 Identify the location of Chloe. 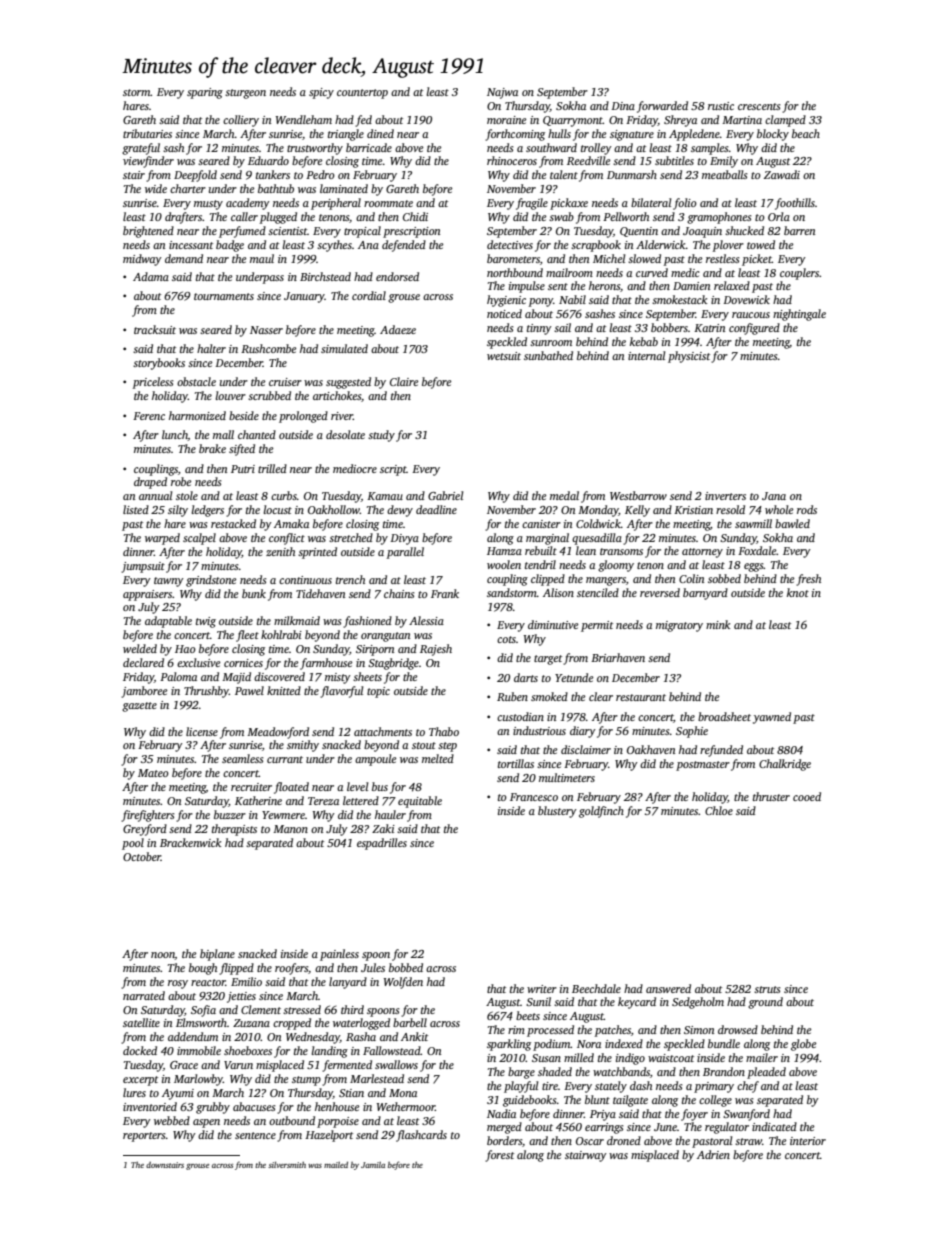
(719, 810).
